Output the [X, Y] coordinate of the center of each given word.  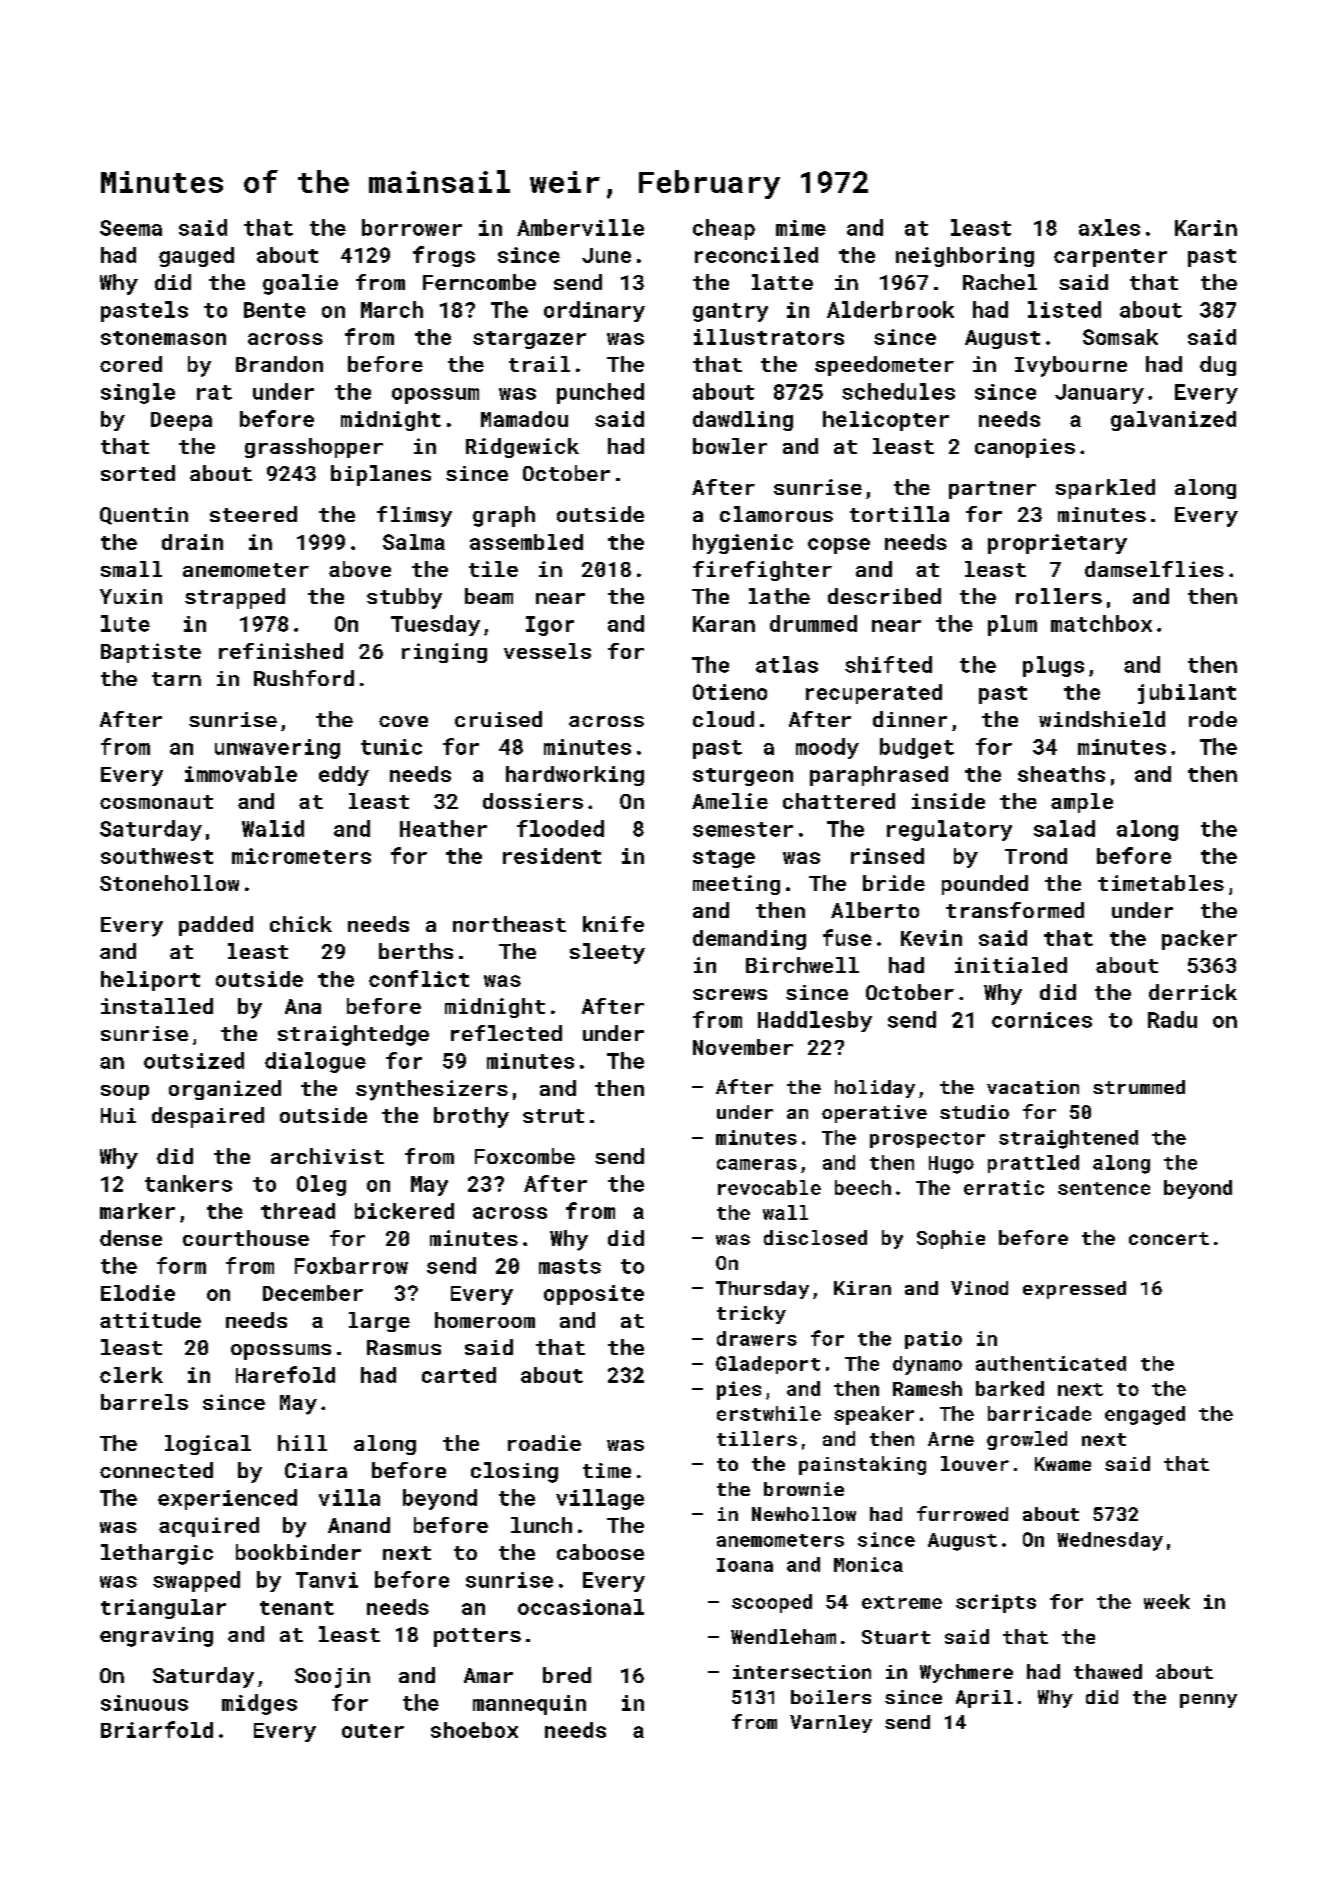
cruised [498, 719]
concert [1169, 1238]
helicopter [886, 421]
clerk [131, 1375]
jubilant [1187, 694]
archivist [327, 1156]
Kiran [862, 1288]
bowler [730, 446]
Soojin [332, 1678]
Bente [275, 310]
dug [1218, 366]
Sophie [951, 1239]
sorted [138, 473]
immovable [241, 774]
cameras [757, 1164]
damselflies [1154, 569]
